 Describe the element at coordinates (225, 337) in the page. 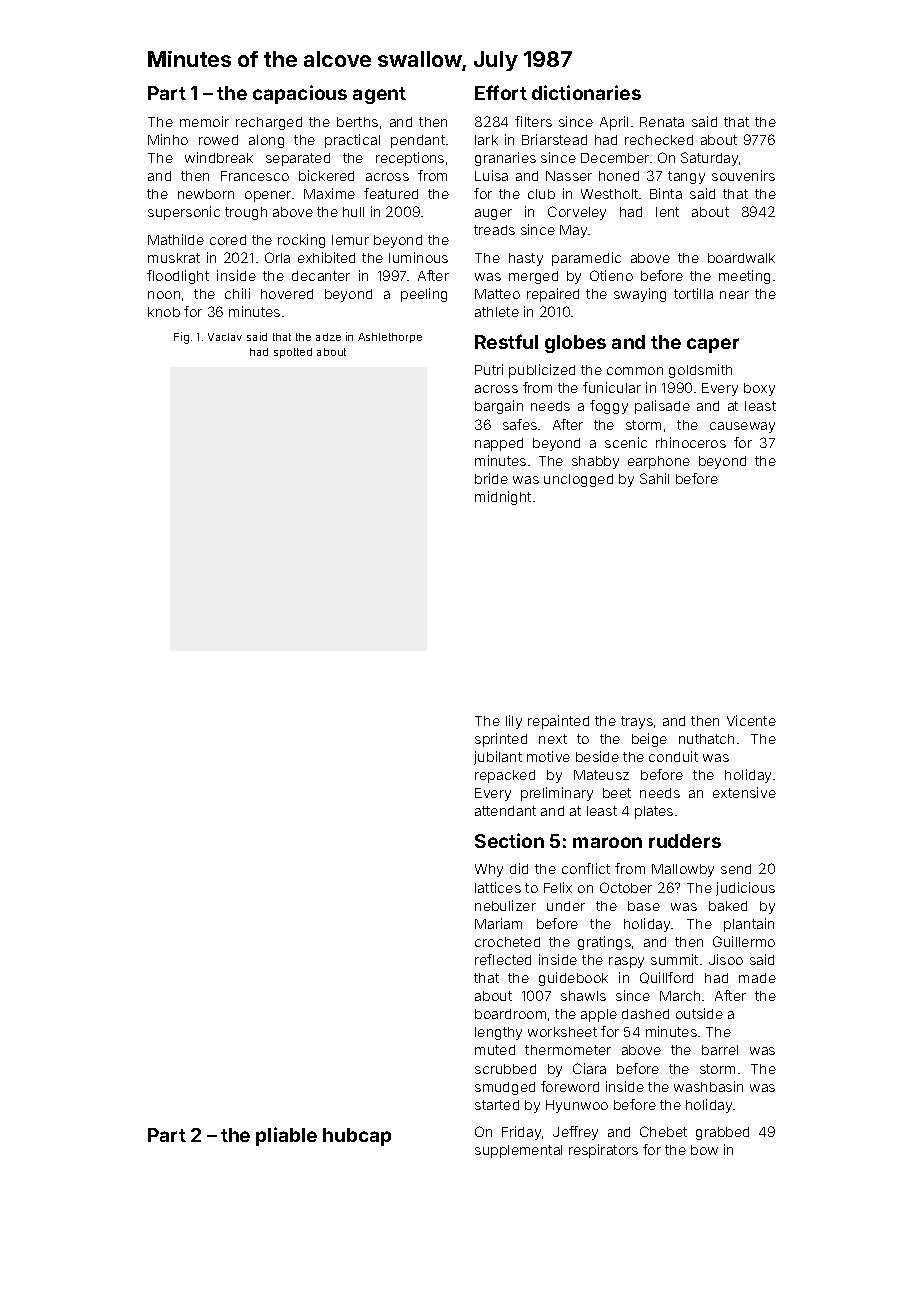

I see `Vaclav` at that location.
